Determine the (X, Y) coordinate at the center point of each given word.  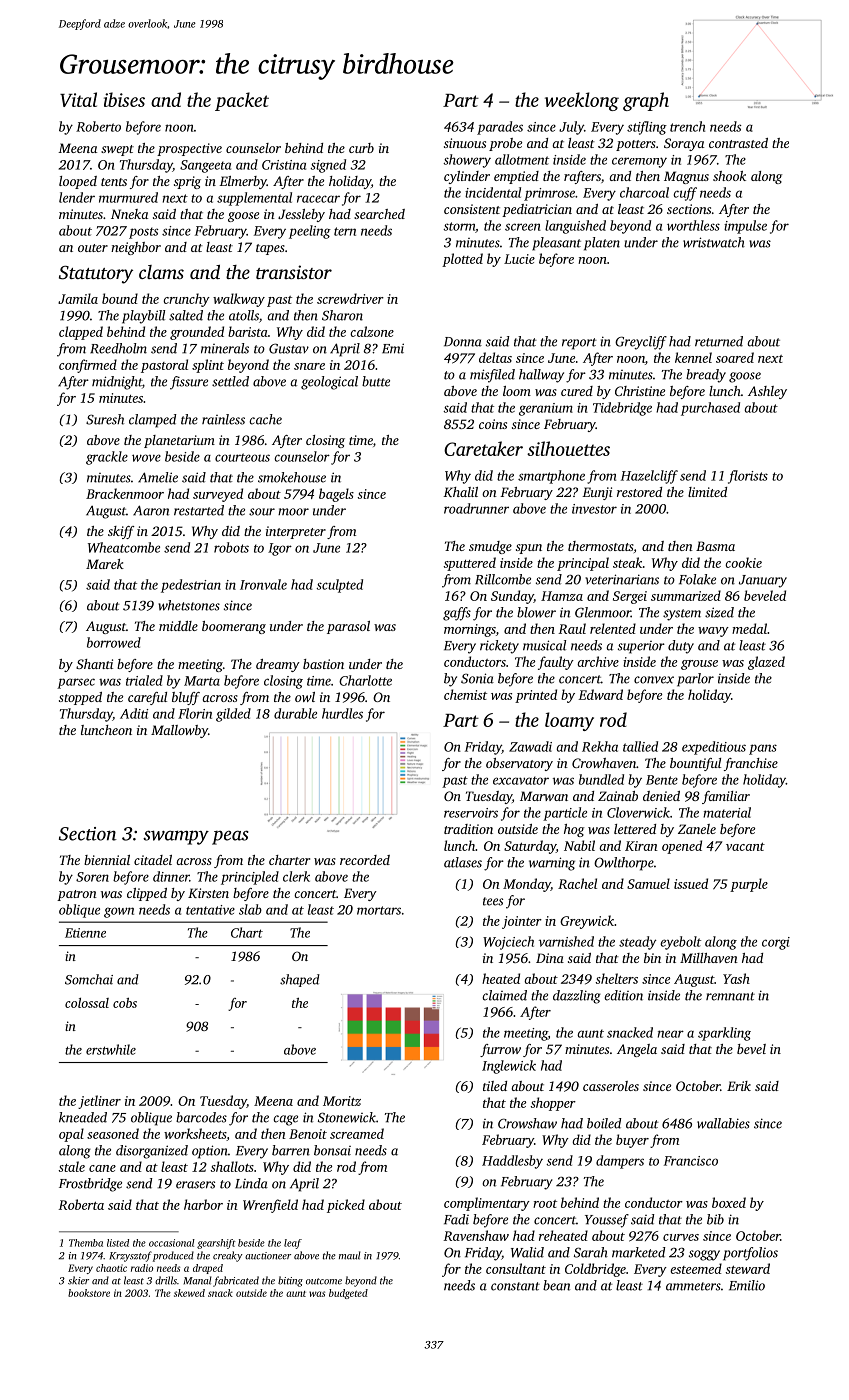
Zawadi (530, 746)
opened (682, 847)
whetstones (189, 605)
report (579, 344)
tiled (495, 1086)
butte (376, 381)
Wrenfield (270, 1206)
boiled (604, 1123)
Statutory (96, 275)
